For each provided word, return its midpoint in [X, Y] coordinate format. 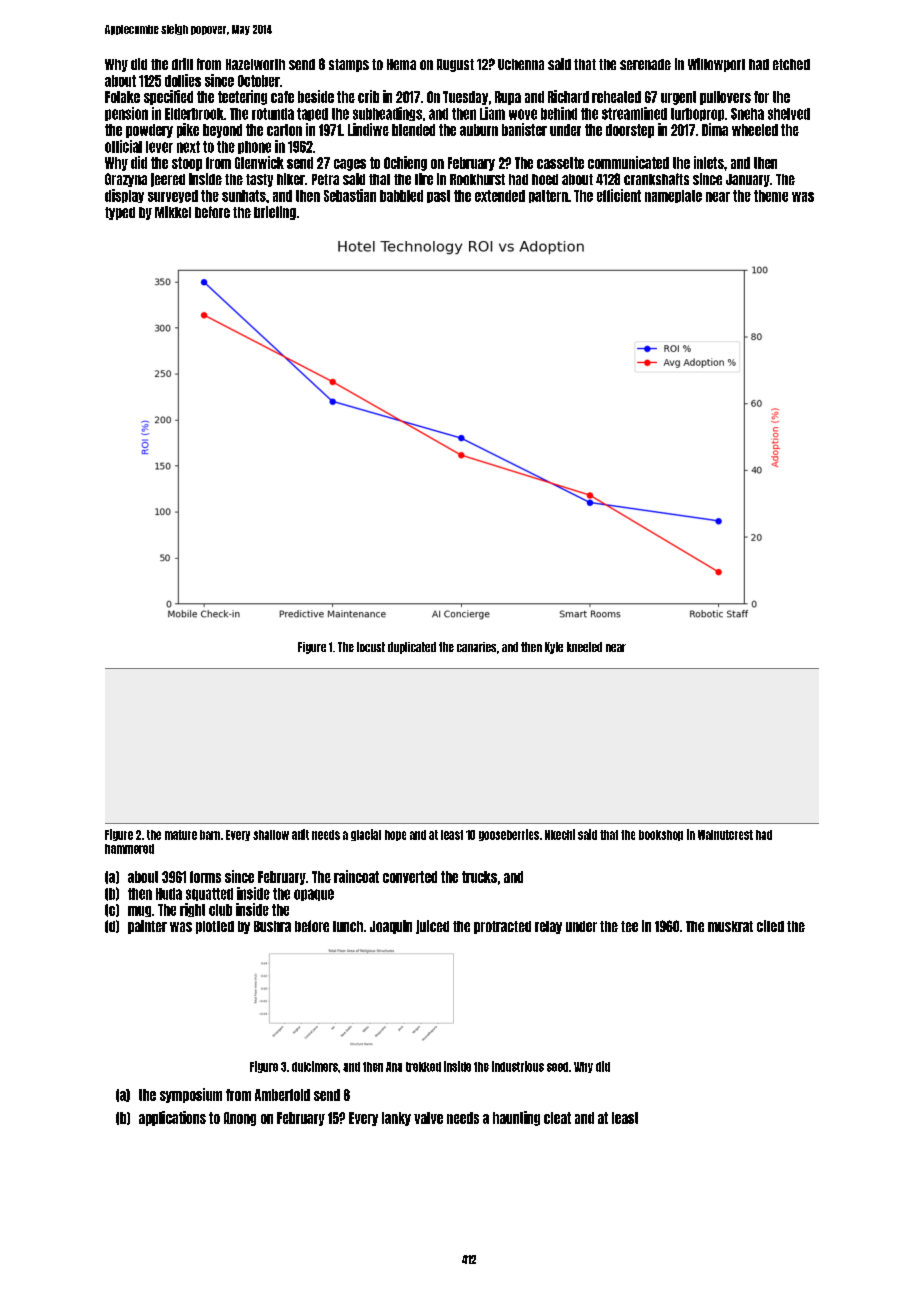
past [438, 196]
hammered [129, 849]
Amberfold [282, 1095]
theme [771, 196]
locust [371, 647]
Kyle [554, 648]
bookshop [661, 835]
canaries [476, 647]
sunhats [244, 196]
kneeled [584, 647]
